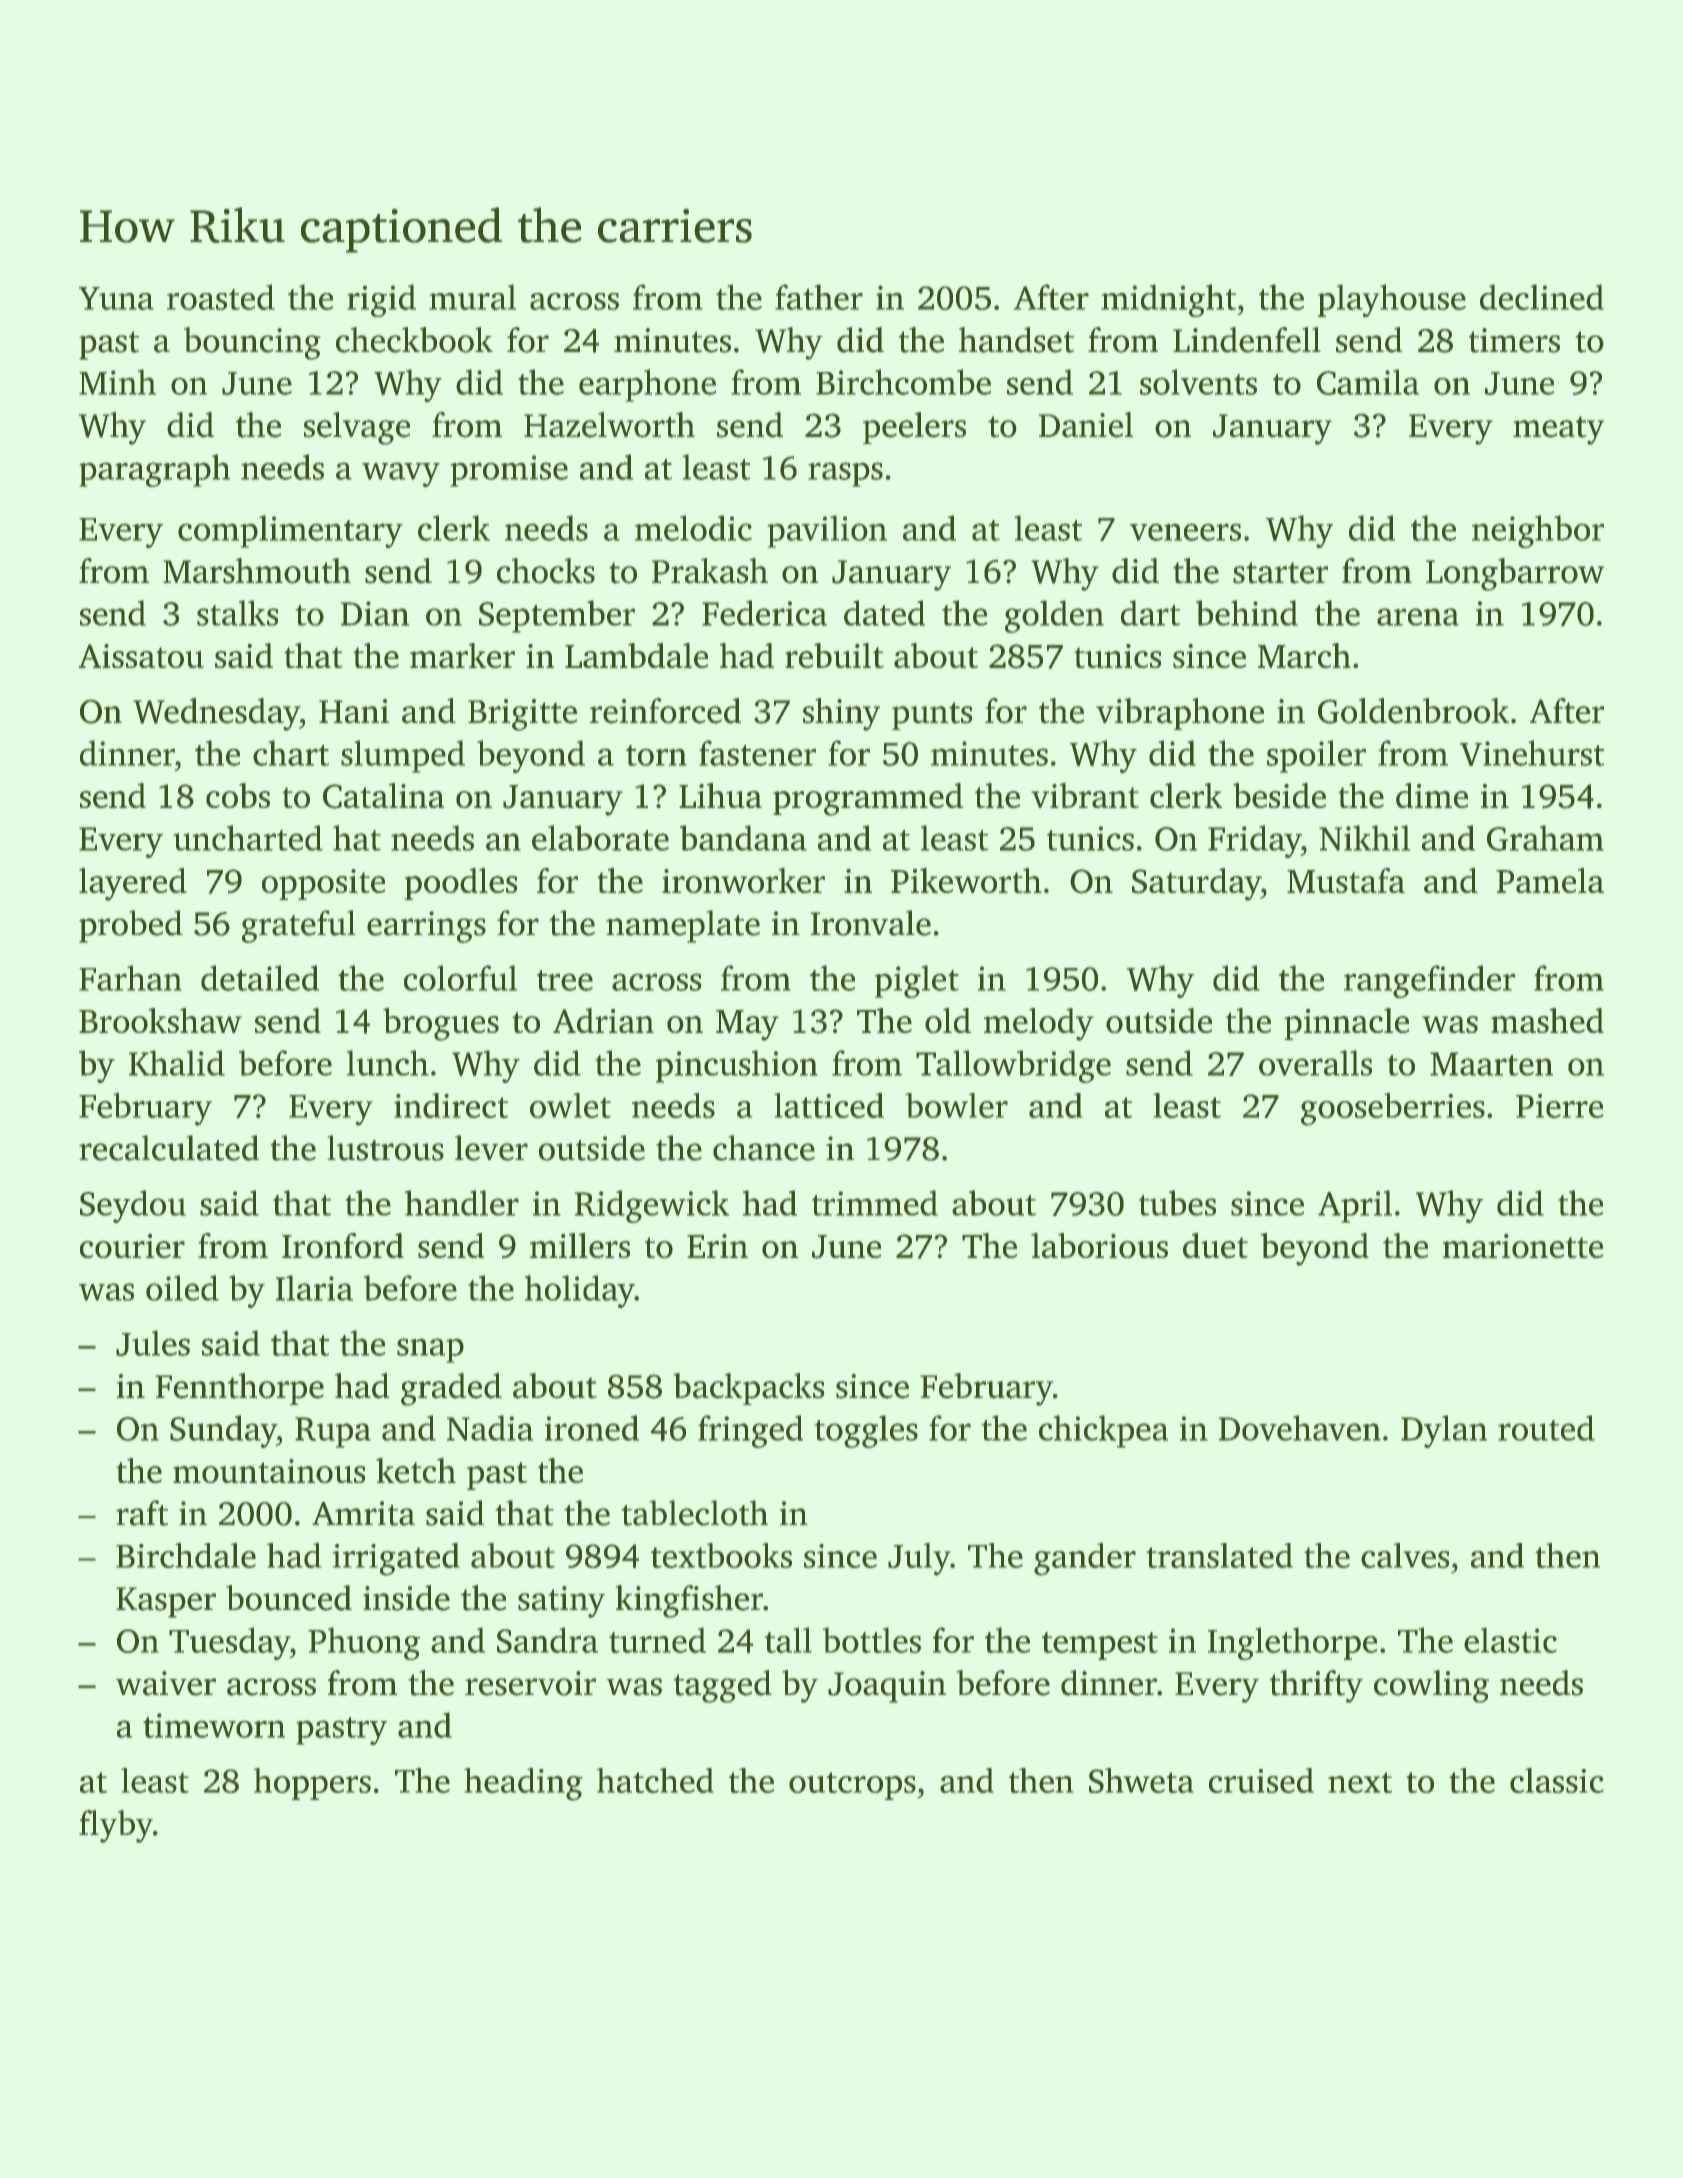 This screenshot has width=1683, height=2178. What do you see at coordinates (694, 1513) in the screenshot?
I see `tablecloth` at bounding box center [694, 1513].
